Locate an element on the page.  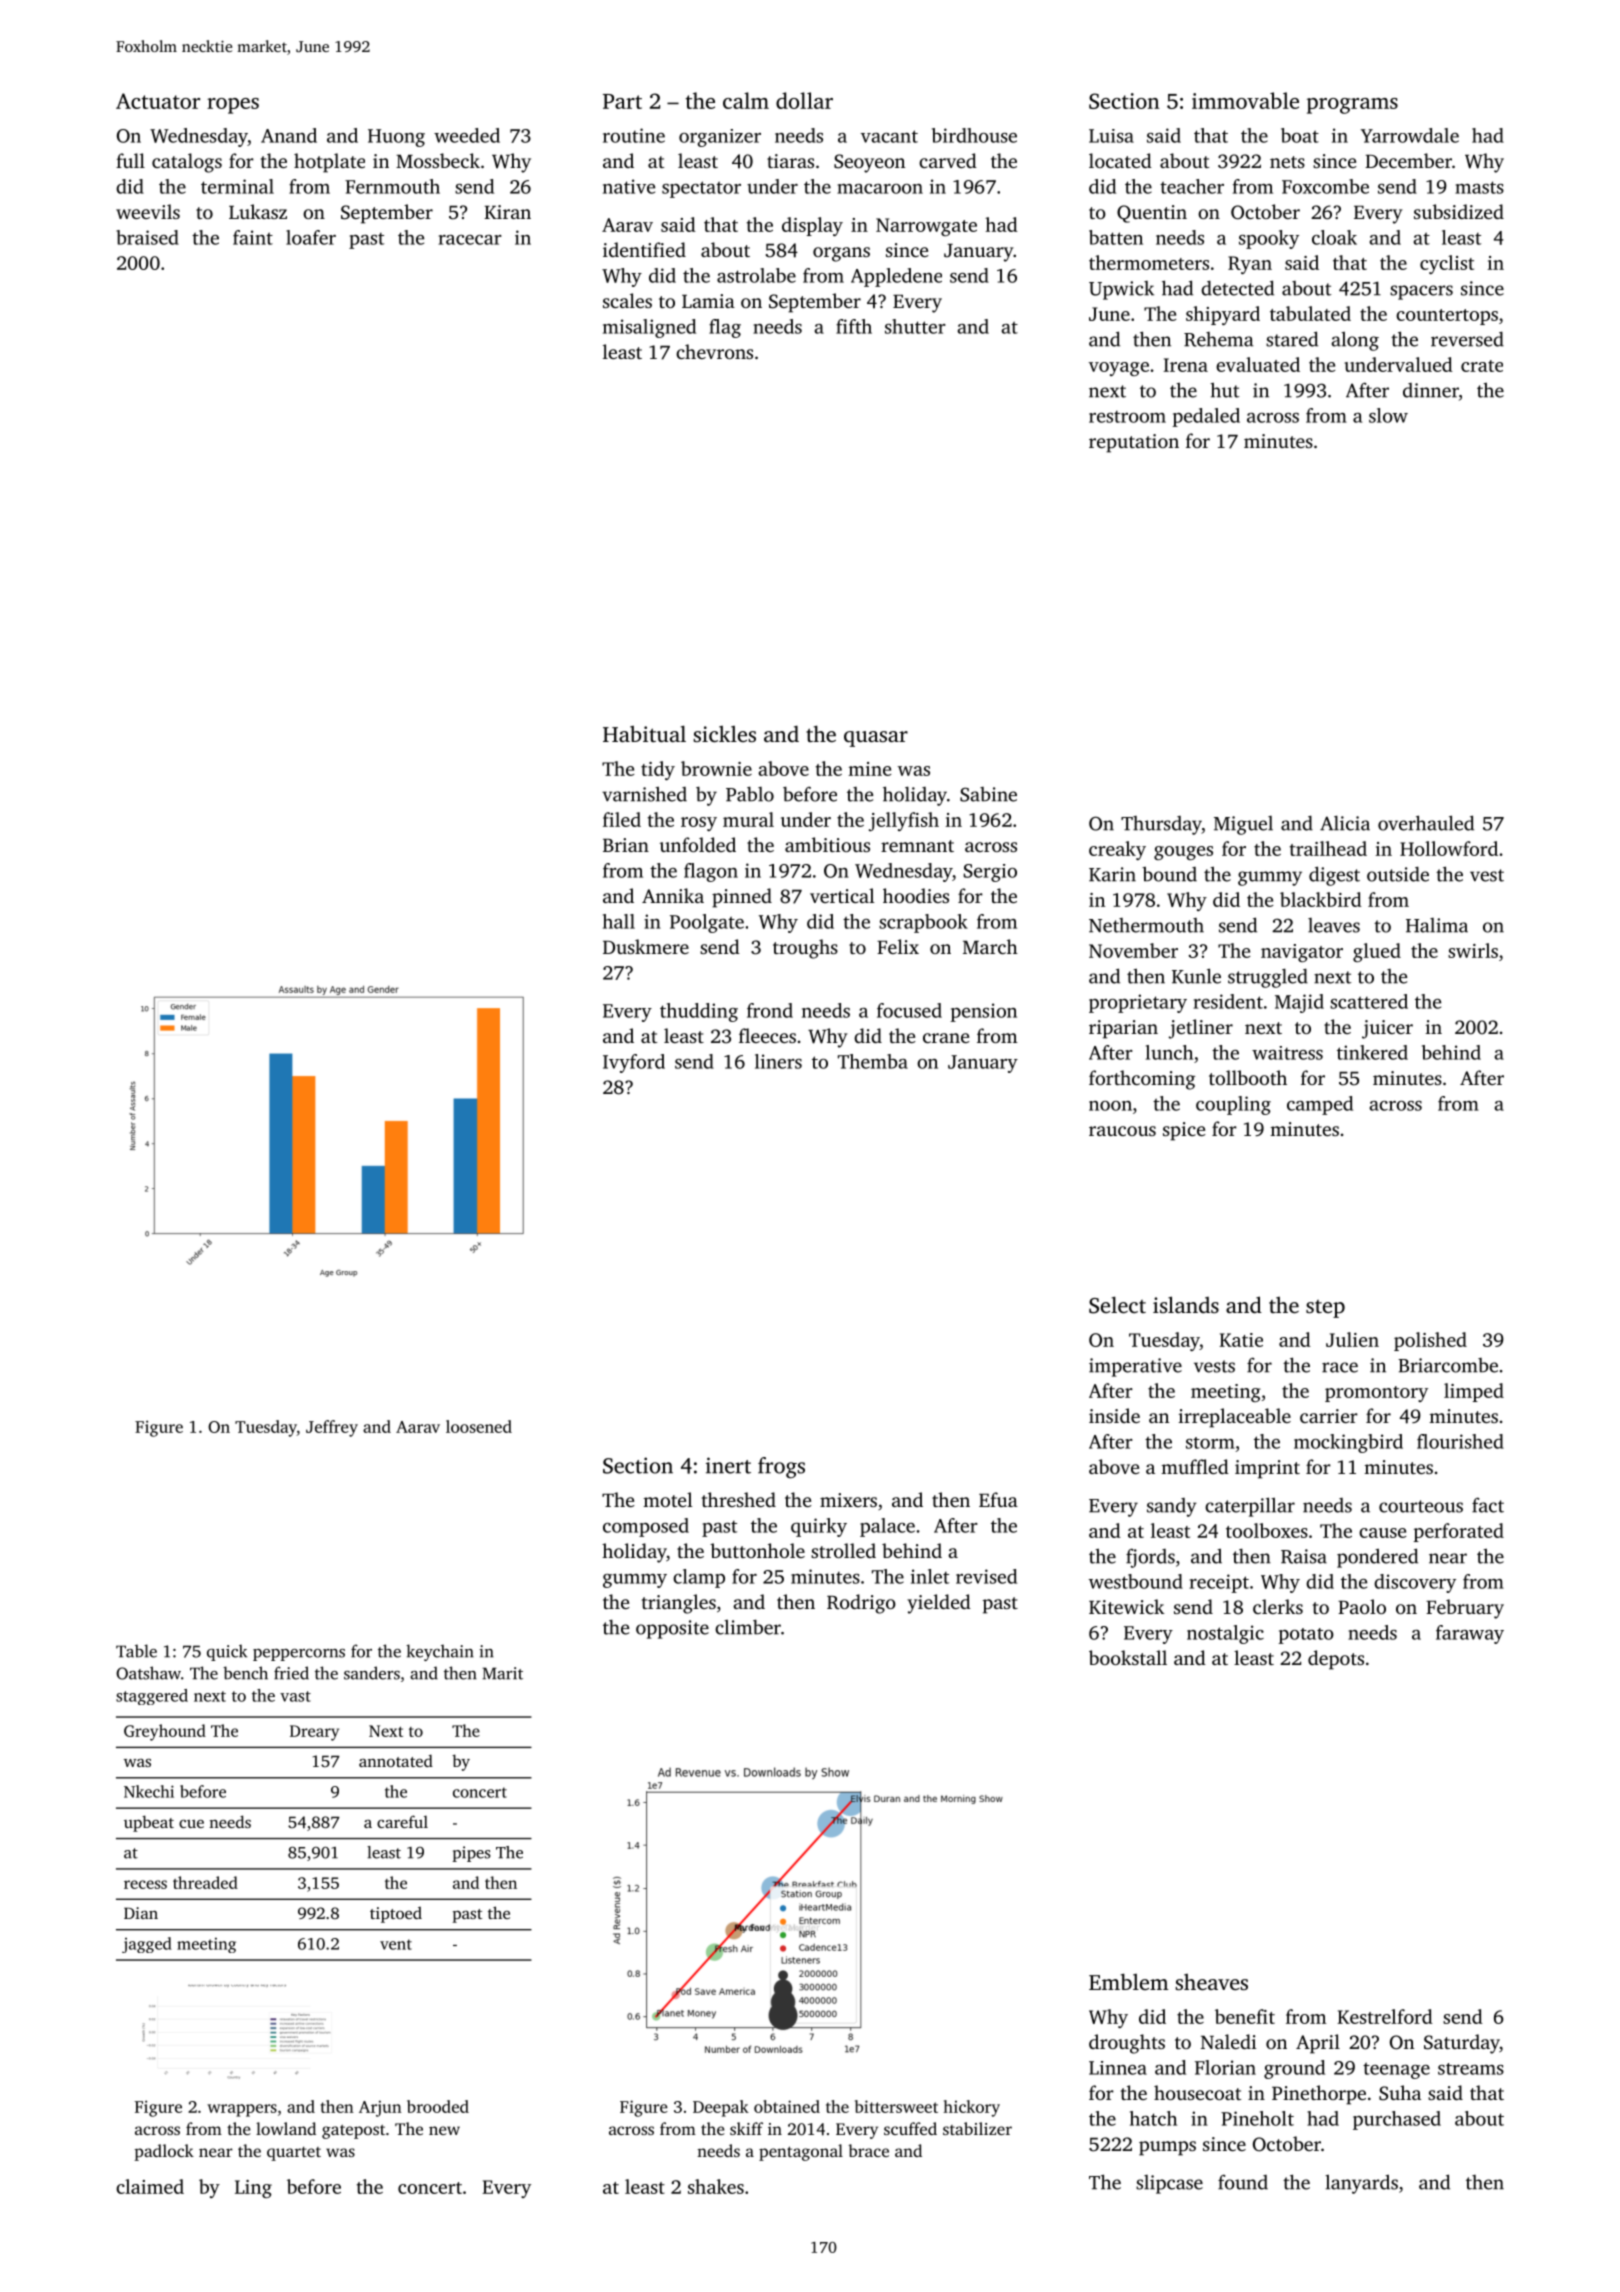
camped is located at coordinates (1320, 1105).
